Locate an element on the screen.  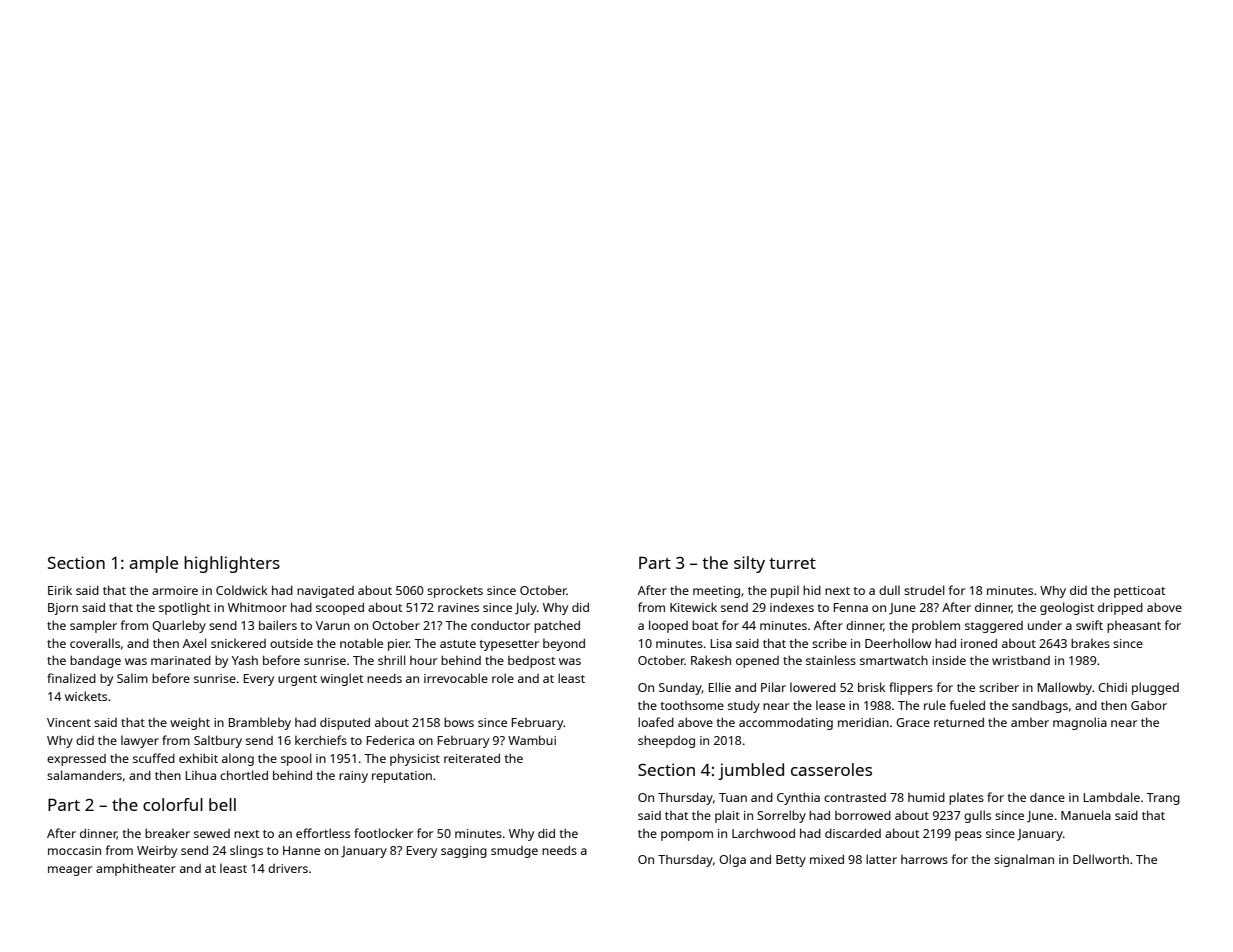
Yash is located at coordinates (245, 660).
